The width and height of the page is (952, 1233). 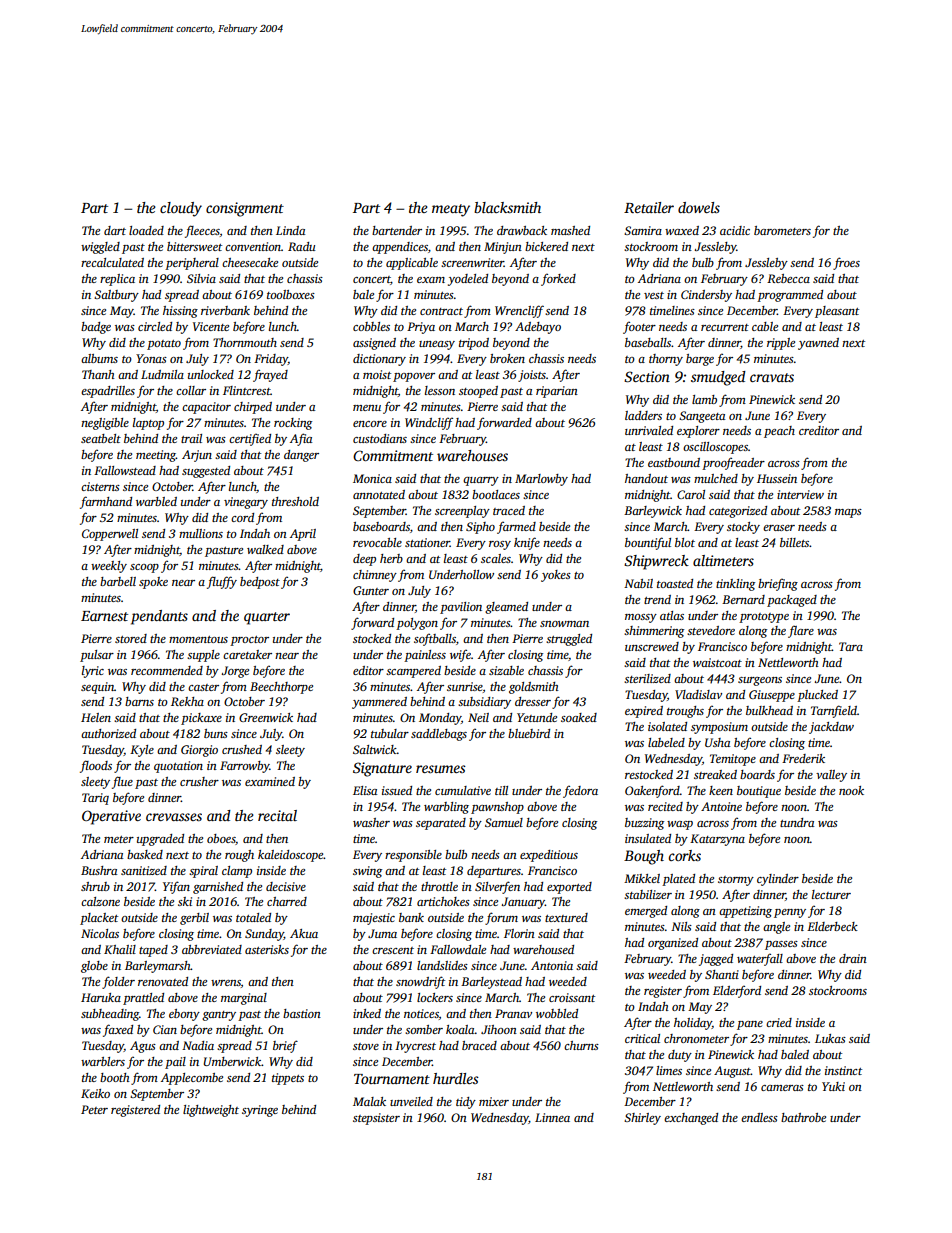 I want to click on interview, so click(x=800, y=494).
